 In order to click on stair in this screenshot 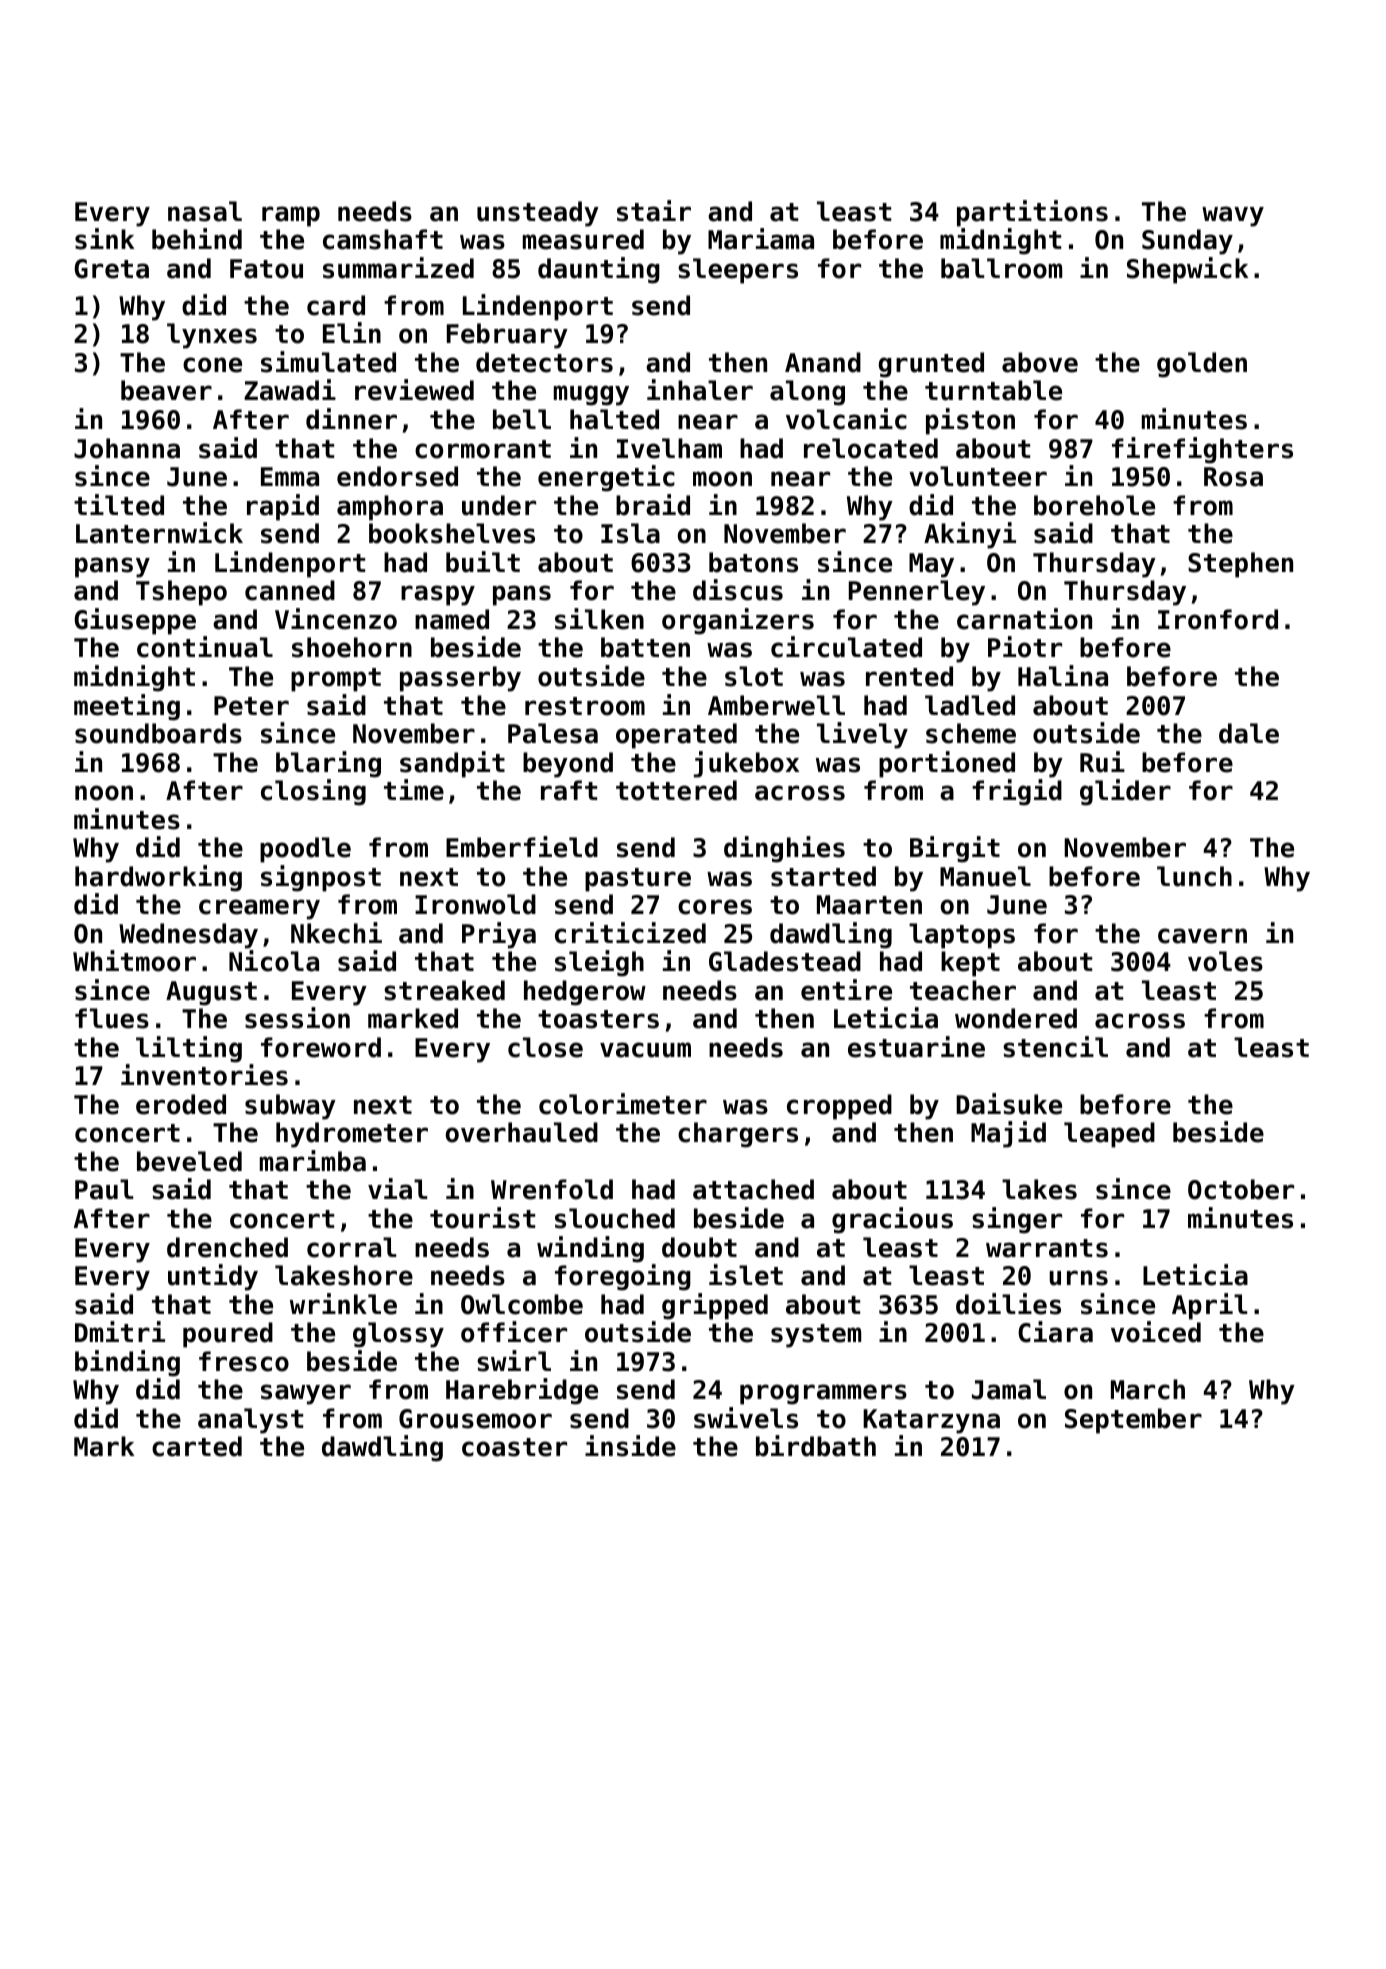, I will do `click(654, 211)`.
